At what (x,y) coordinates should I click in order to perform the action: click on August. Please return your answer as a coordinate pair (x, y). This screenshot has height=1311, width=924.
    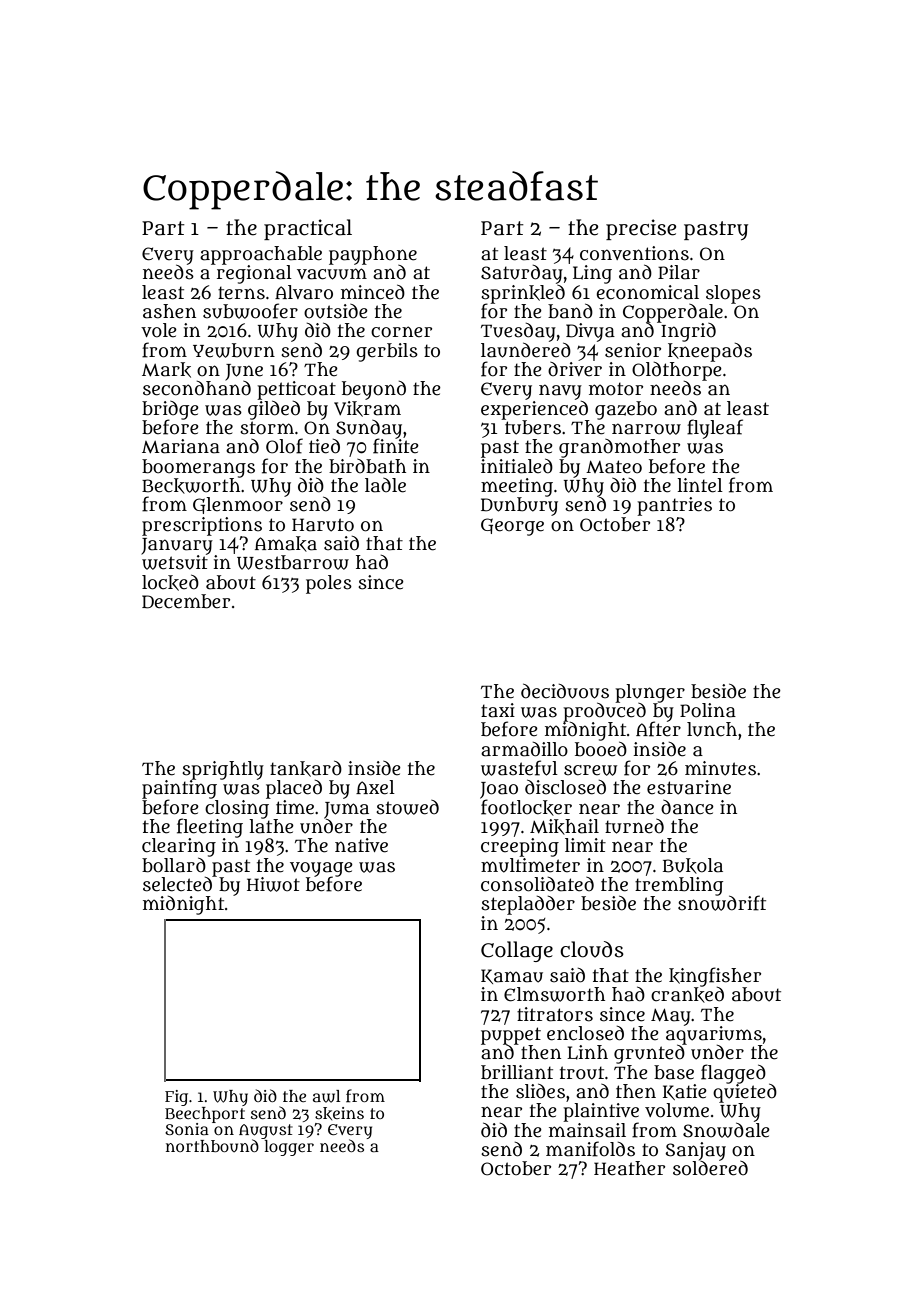
    Looking at the image, I should click on (266, 1132).
